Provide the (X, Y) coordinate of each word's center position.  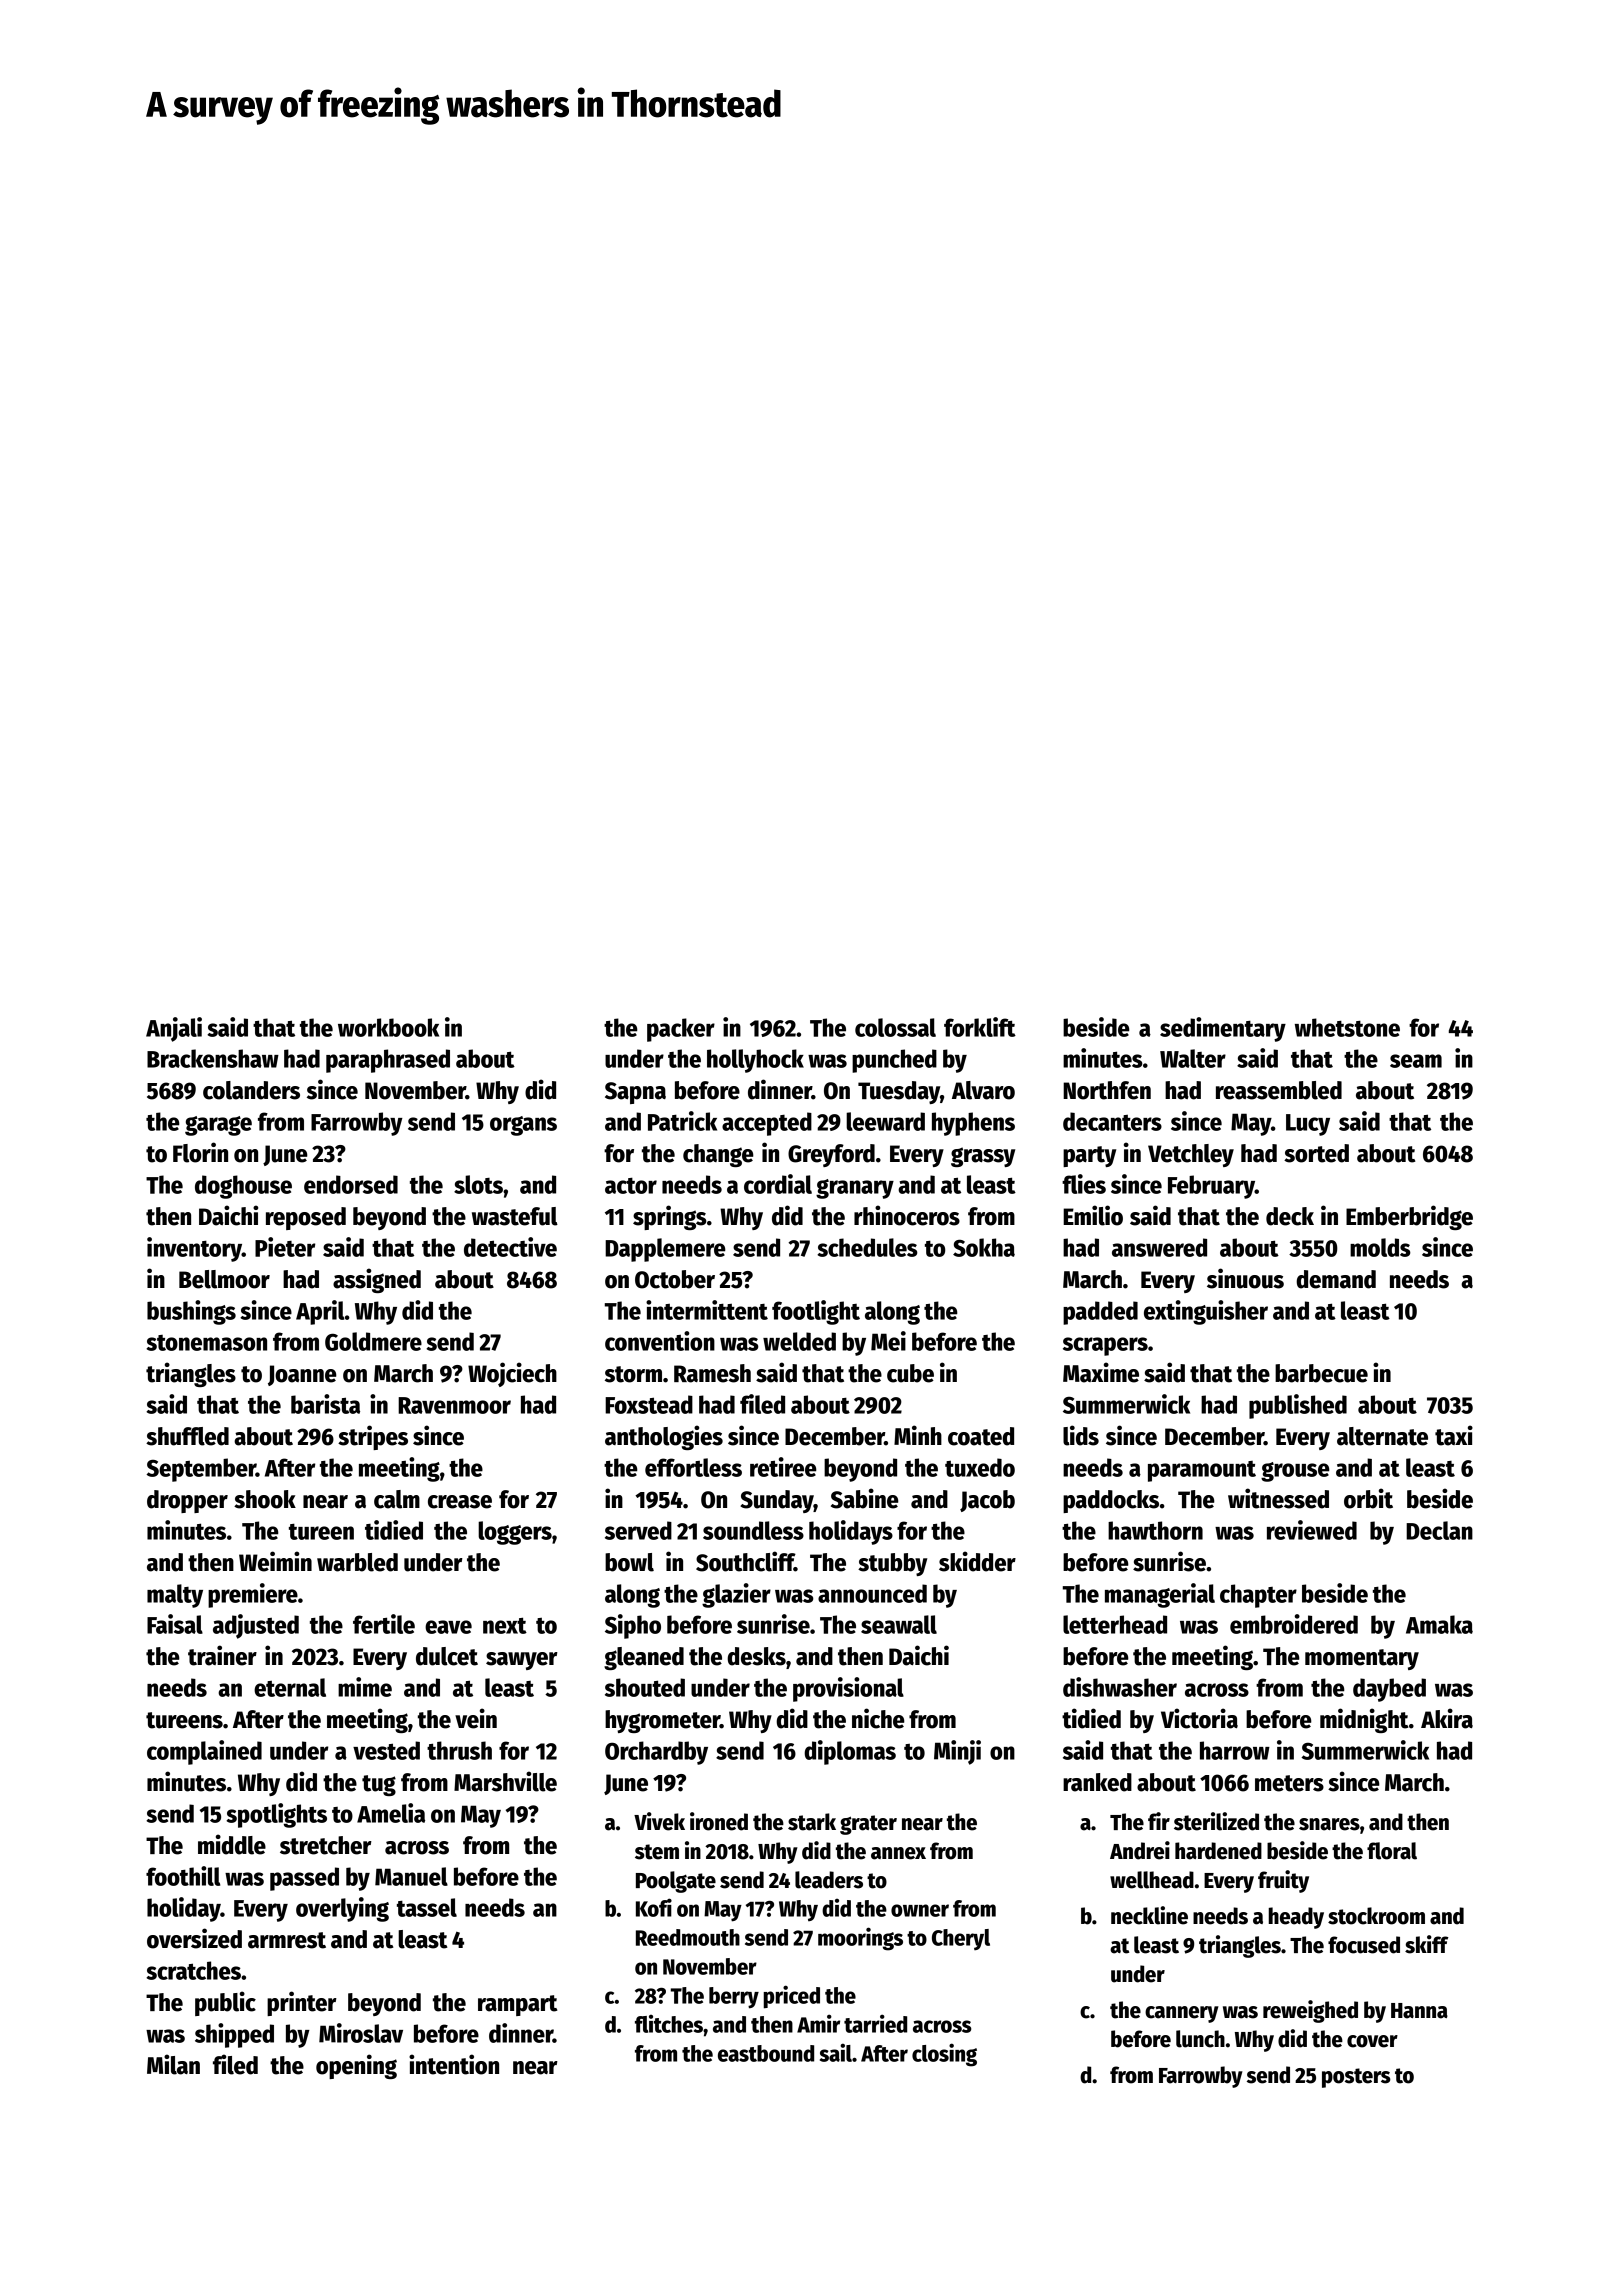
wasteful (515, 1216)
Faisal (175, 1624)
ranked (1097, 1782)
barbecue (1321, 1373)
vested (386, 1750)
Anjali (174, 1029)
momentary (1362, 1659)
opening (356, 2066)
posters (1356, 2078)
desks (756, 1656)
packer (681, 1030)
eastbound (766, 2053)
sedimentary (1223, 1029)
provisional (848, 1689)
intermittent (707, 1310)
